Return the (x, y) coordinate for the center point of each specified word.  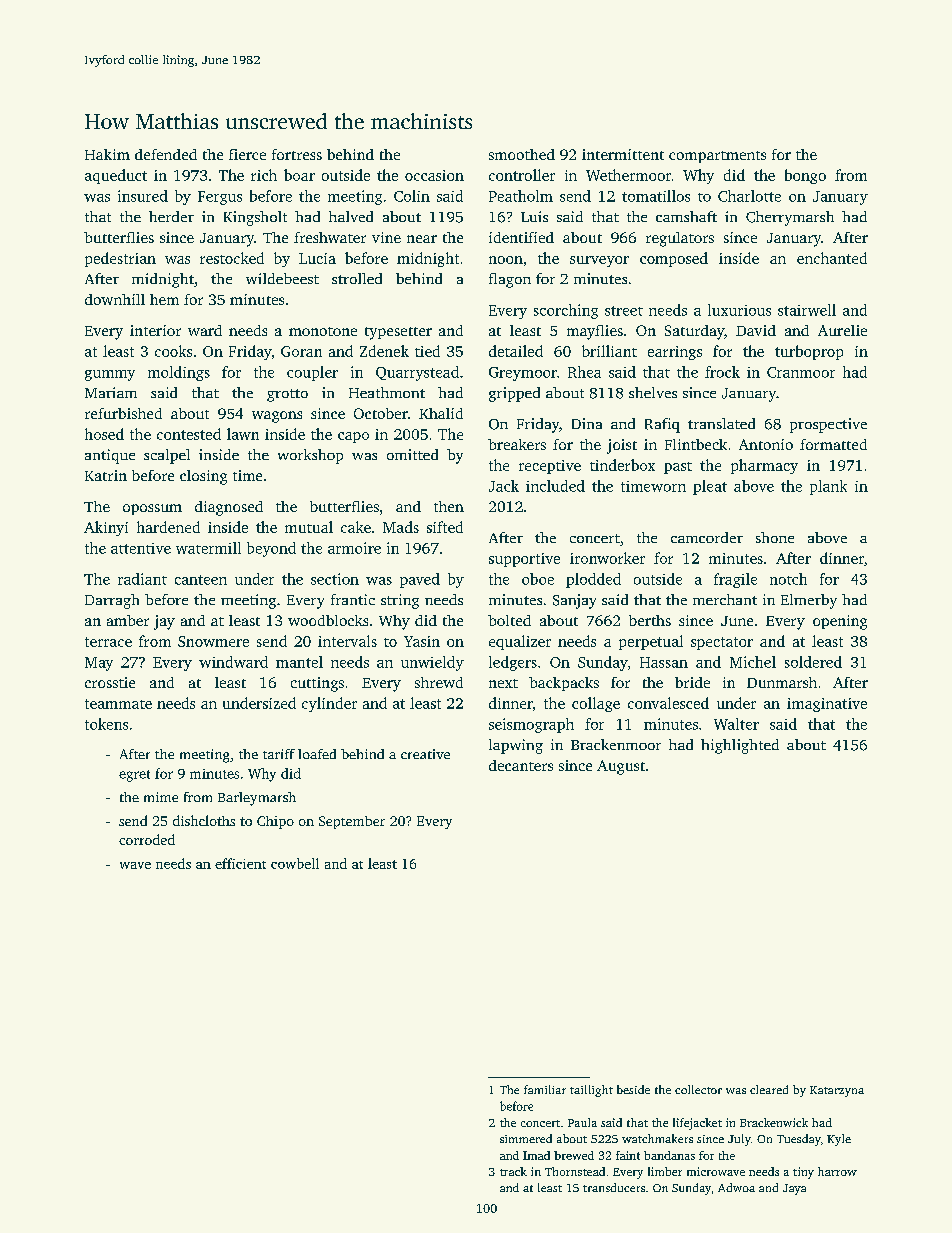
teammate (118, 704)
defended (166, 154)
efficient (240, 863)
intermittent (623, 154)
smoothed (522, 154)
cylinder (329, 704)
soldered (813, 662)
